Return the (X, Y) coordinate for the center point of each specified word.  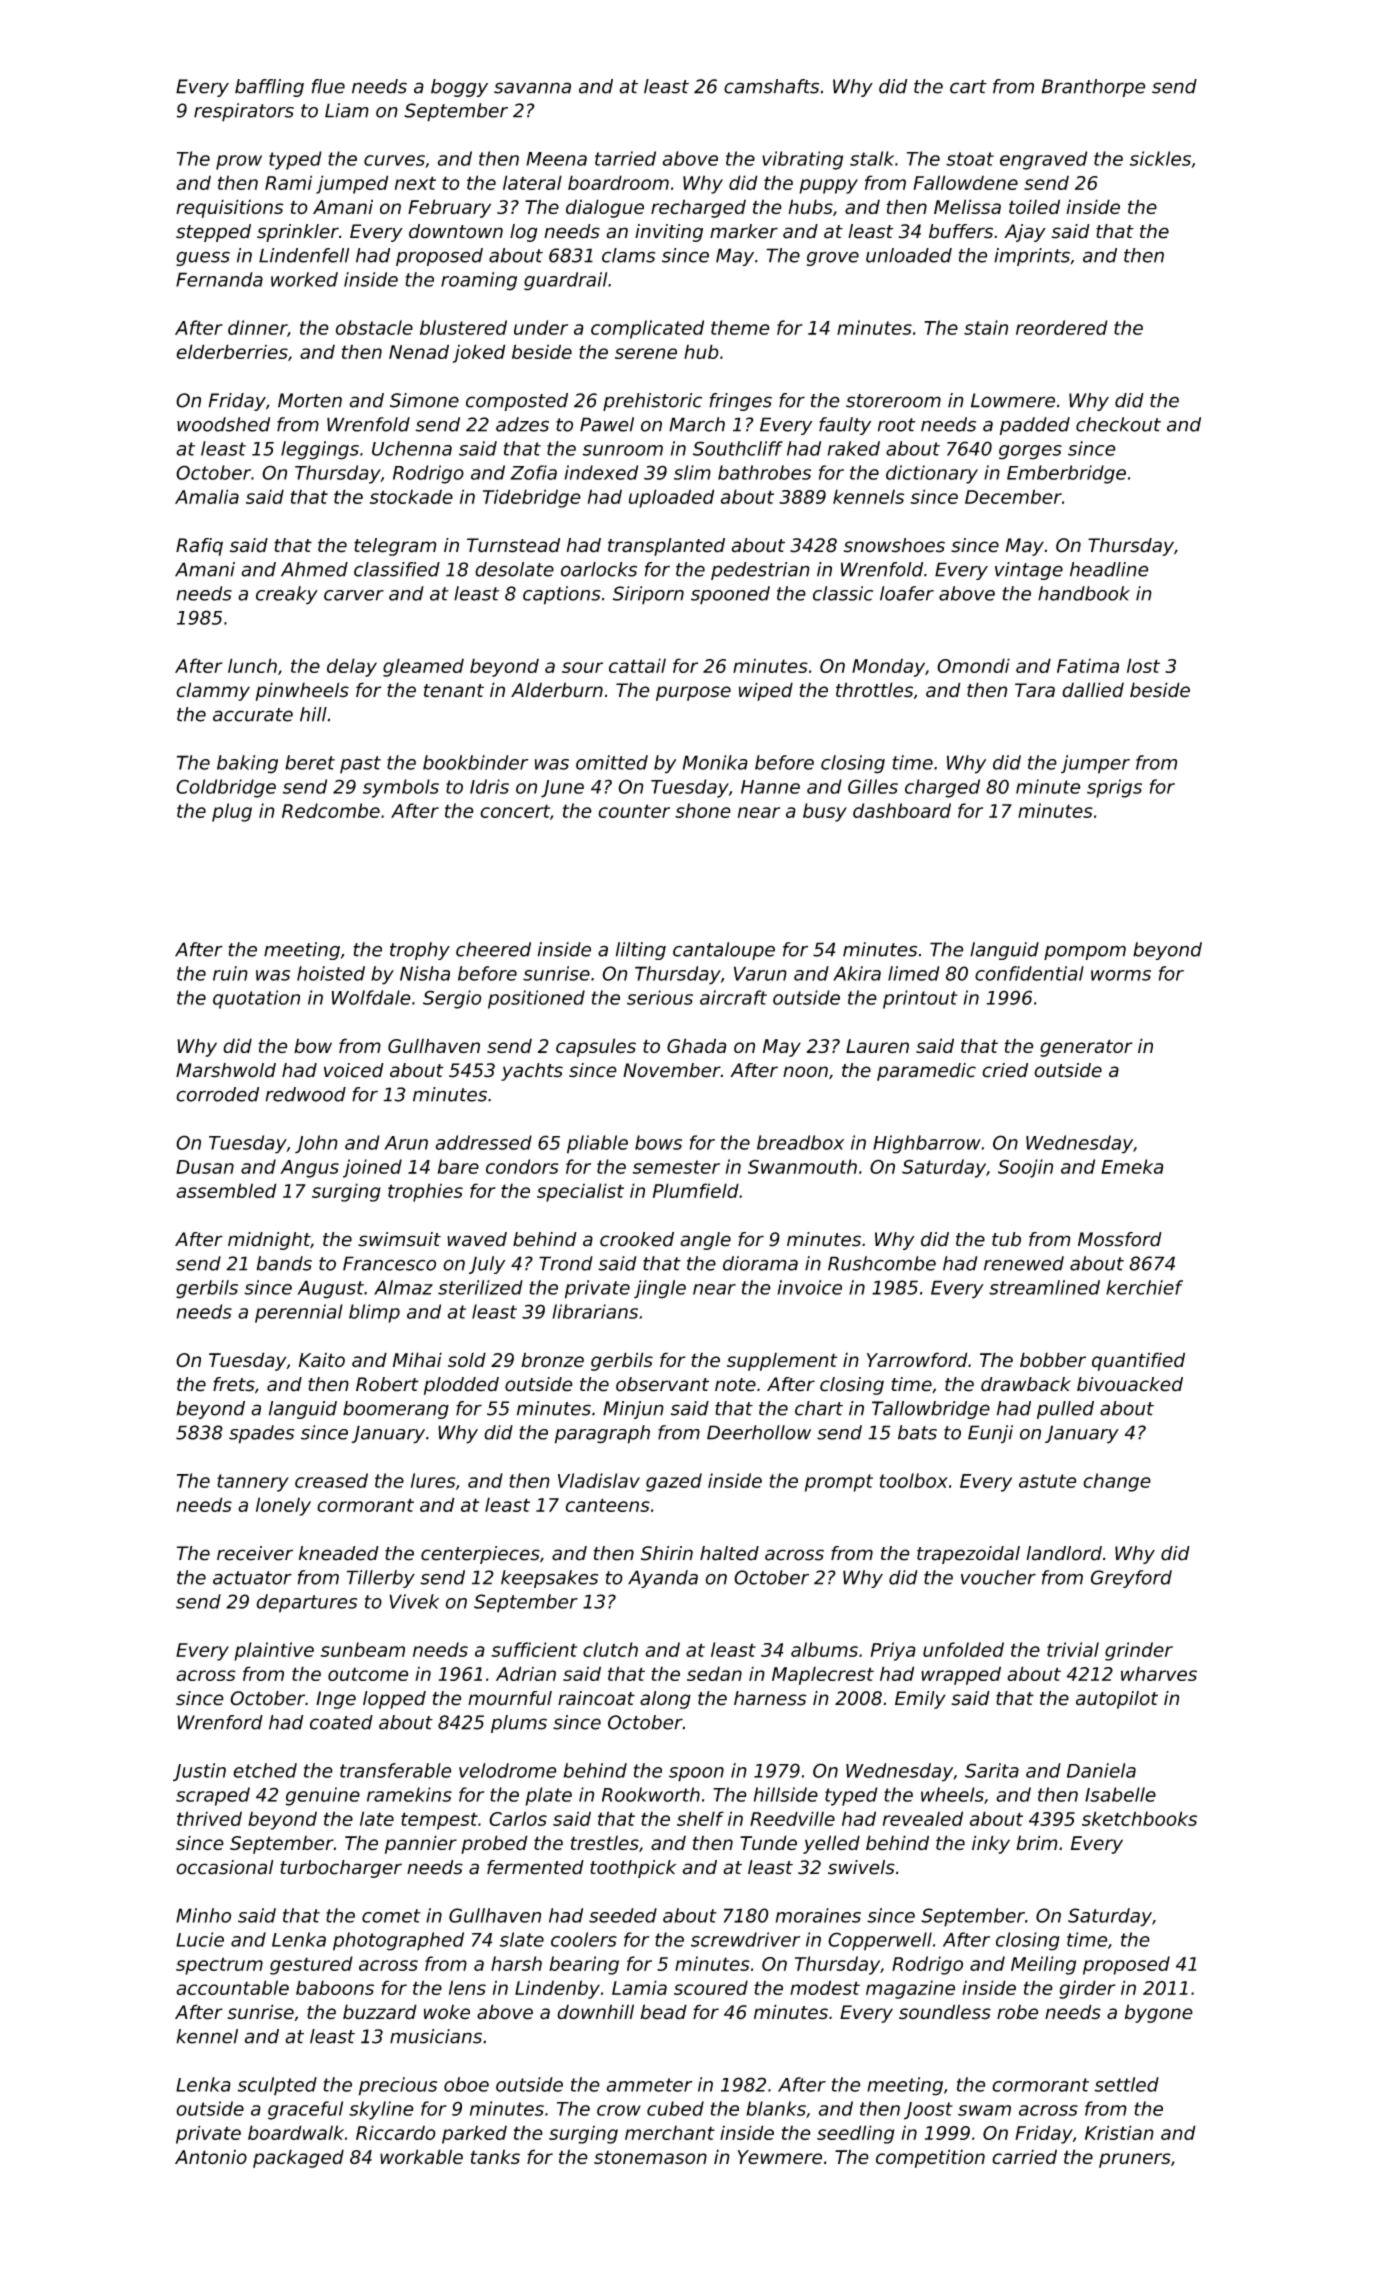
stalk (872, 158)
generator (1086, 1048)
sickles (1160, 158)
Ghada (697, 1045)
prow (239, 162)
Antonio (211, 2157)
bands (284, 1263)
